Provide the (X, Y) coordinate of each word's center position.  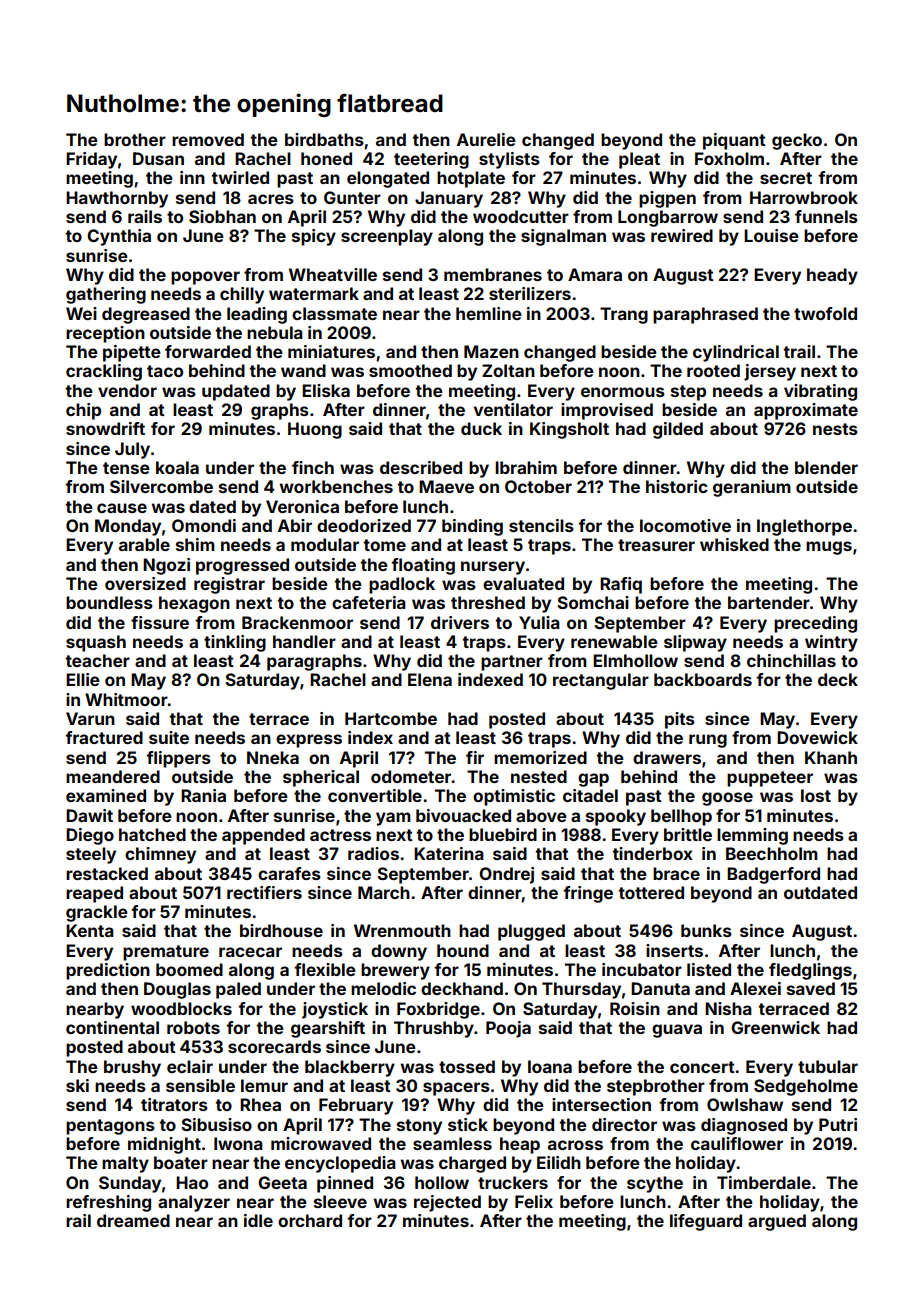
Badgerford (773, 875)
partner (512, 663)
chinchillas (791, 660)
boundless (109, 602)
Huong (315, 430)
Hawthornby (117, 199)
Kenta (90, 930)
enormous (623, 392)
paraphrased (705, 315)
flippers (178, 759)
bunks (706, 930)
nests (835, 429)
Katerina (449, 853)
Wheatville (333, 274)
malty (125, 1164)
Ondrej (506, 875)
